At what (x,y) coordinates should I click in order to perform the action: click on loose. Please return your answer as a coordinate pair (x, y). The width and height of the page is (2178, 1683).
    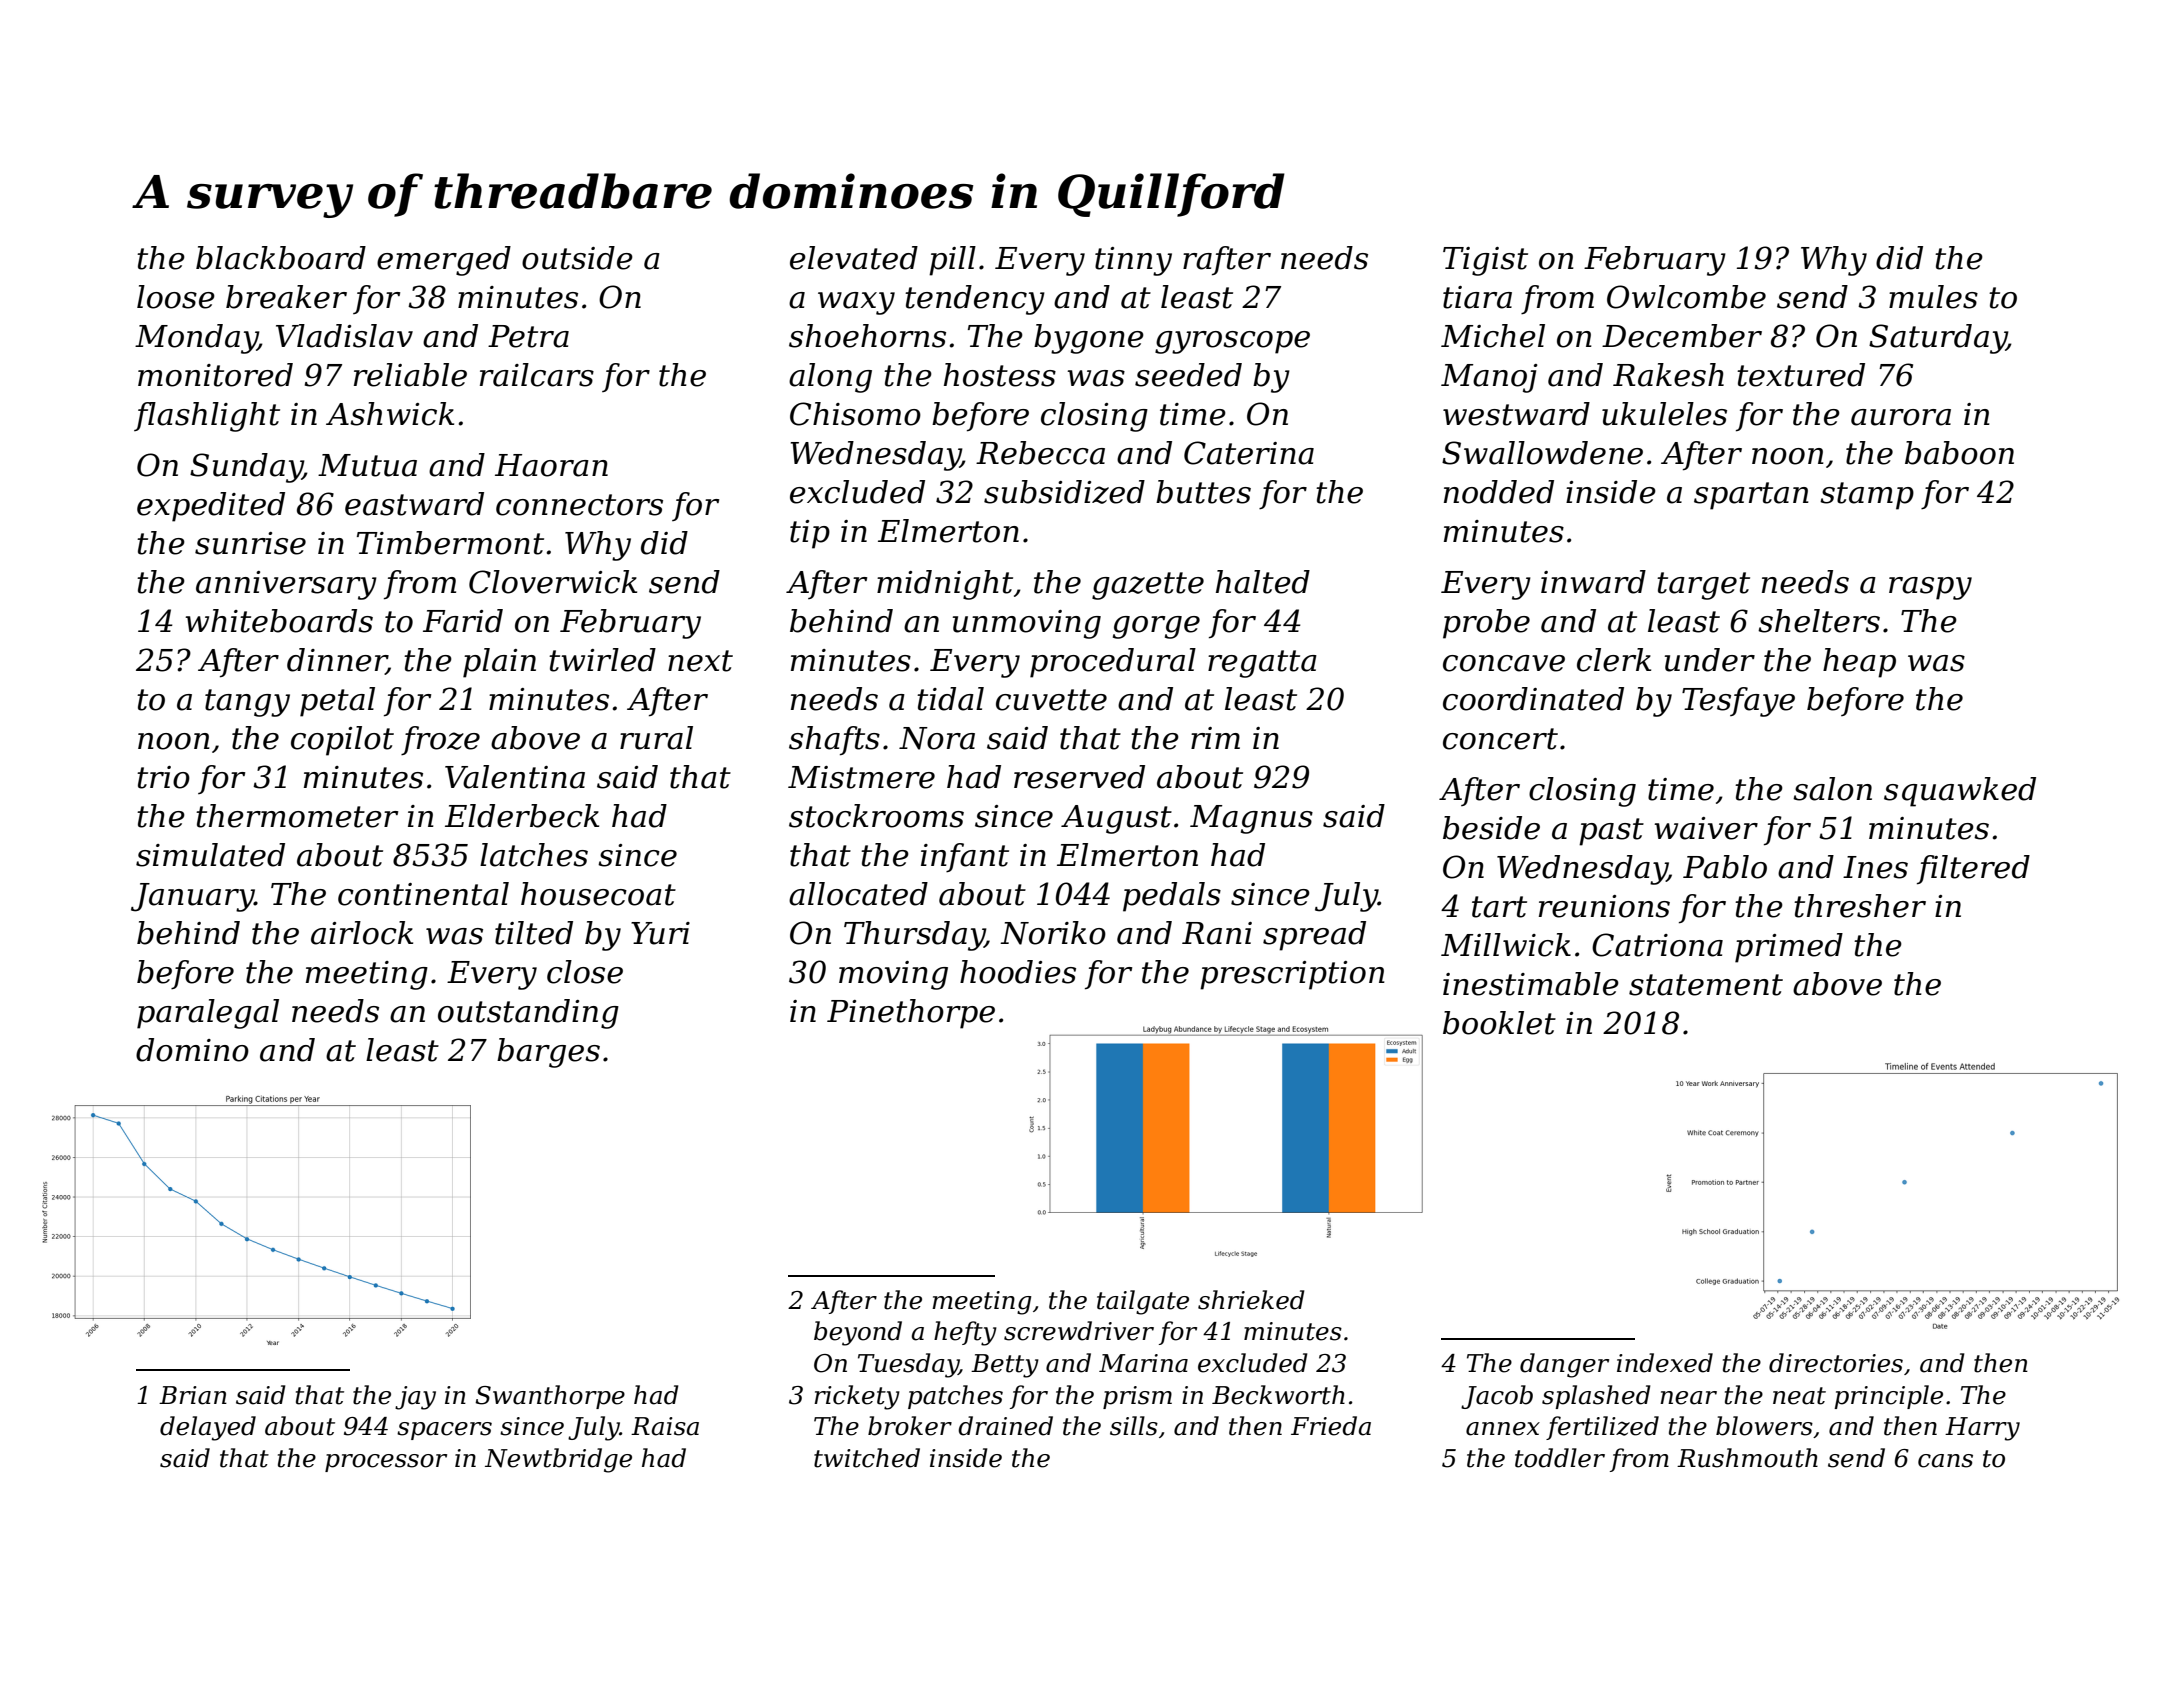
    Looking at the image, I should click on (176, 297).
